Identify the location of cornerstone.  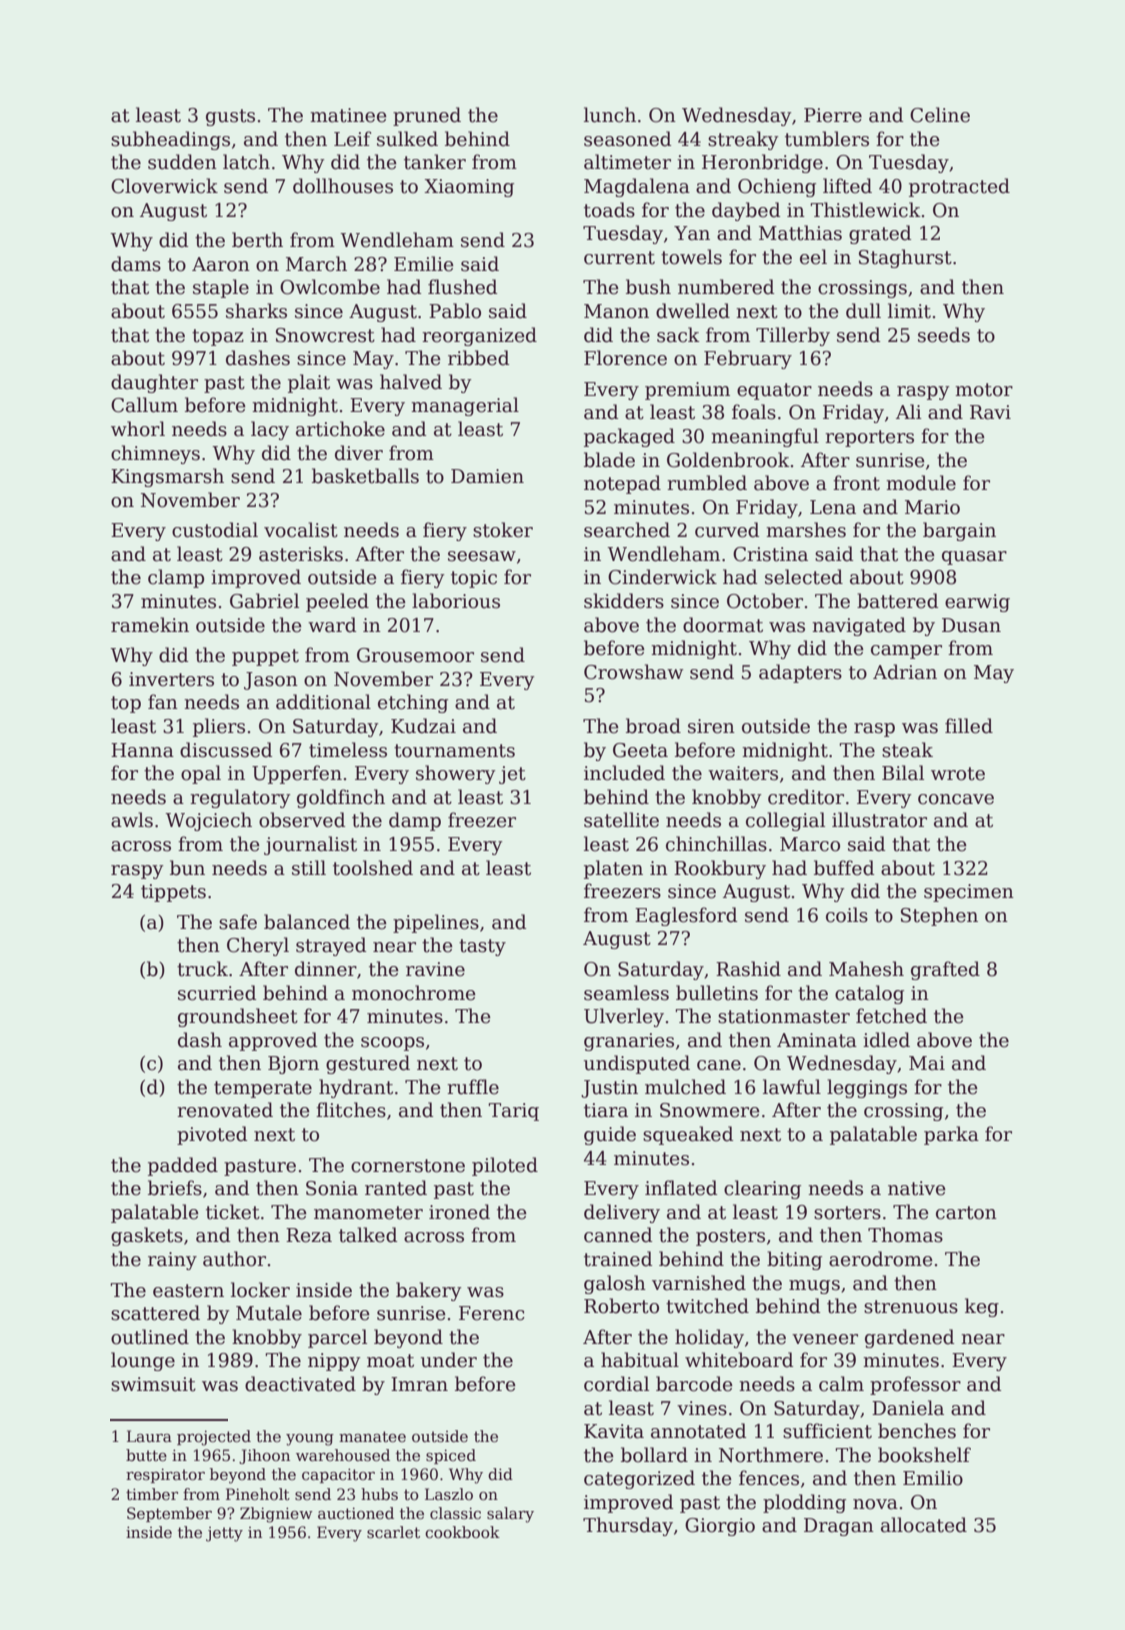
(408, 1166).
